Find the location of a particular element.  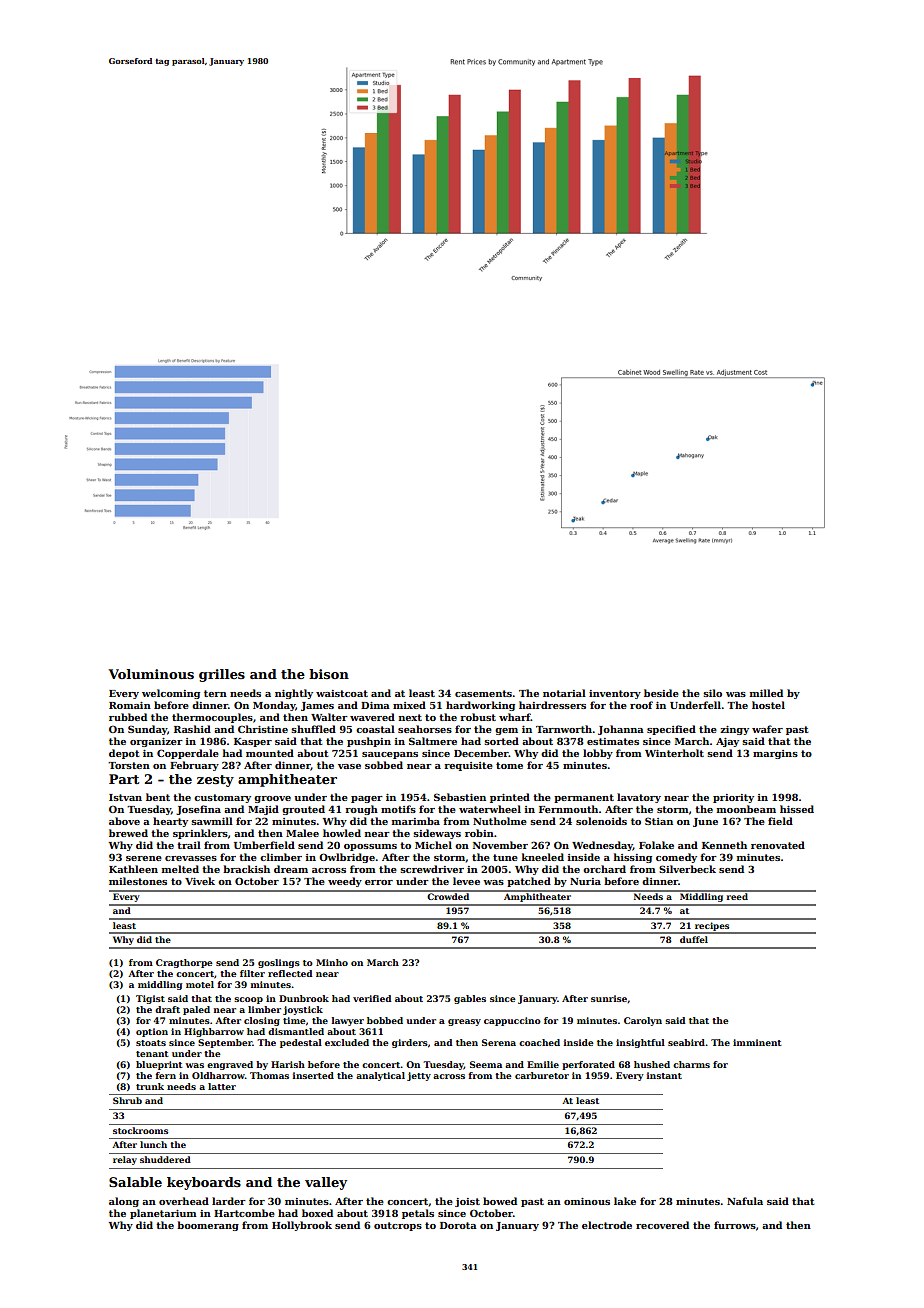

motel is located at coordinates (200, 984).
